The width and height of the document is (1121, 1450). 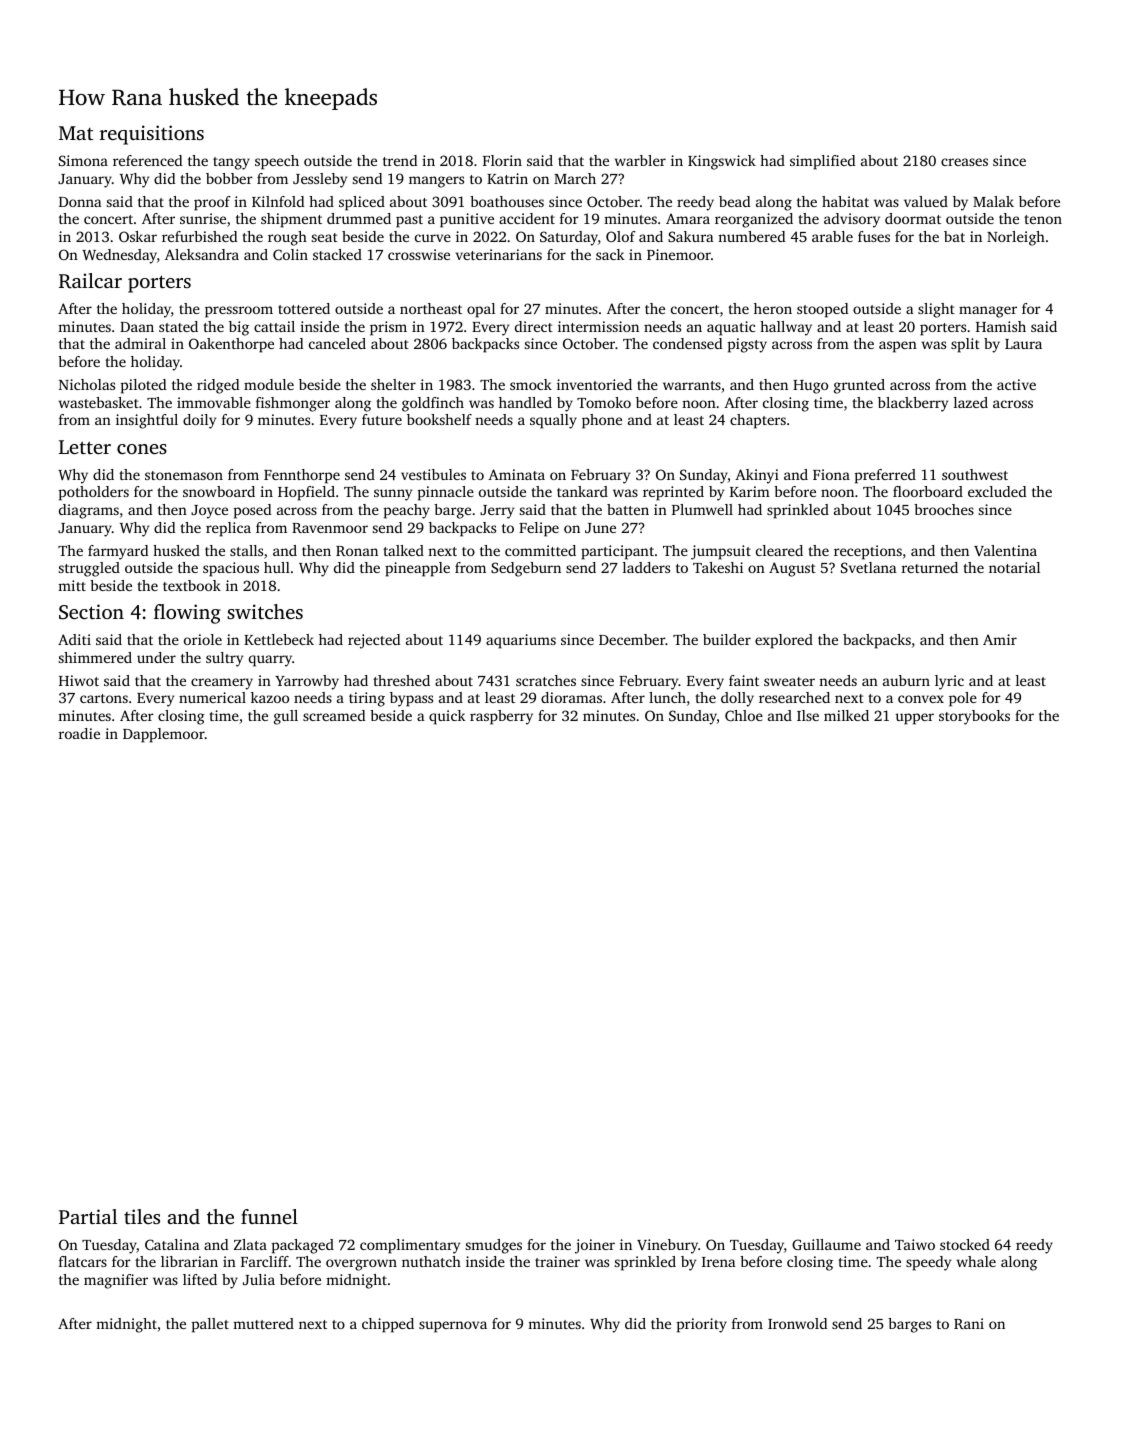 What do you see at coordinates (667, 1246) in the document?
I see `Vinebury` at bounding box center [667, 1246].
